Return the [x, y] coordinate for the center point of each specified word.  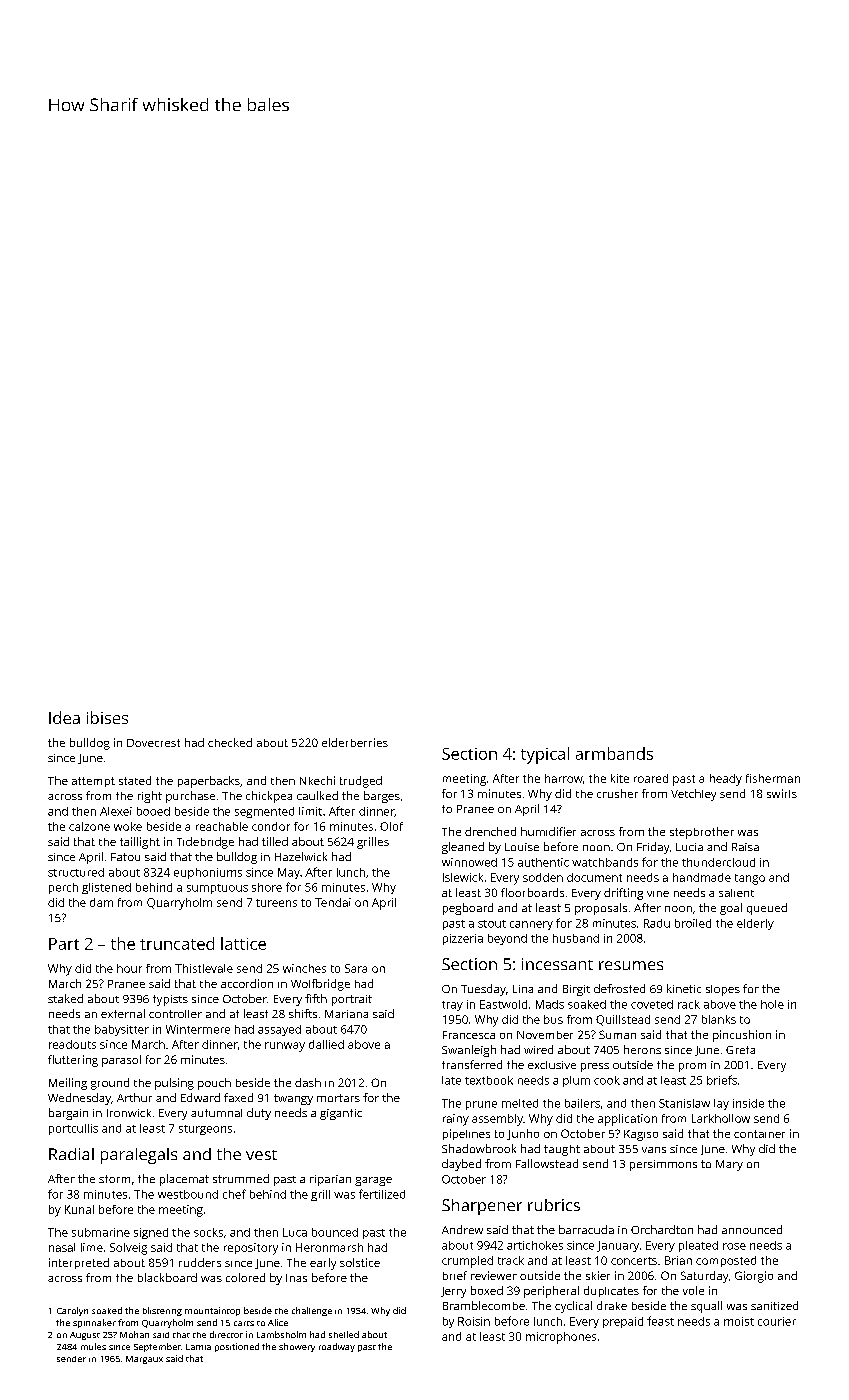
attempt [93, 782]
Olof [391, 826]
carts [244, 1323]
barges [382, 797]
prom [692, 1067]
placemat [184, 1180]
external [123, 1013]
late [451, 1080]
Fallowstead [547, 1163]
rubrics [554, 1205]
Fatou [125, 857]
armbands [614, 753]
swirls [782, 793]
